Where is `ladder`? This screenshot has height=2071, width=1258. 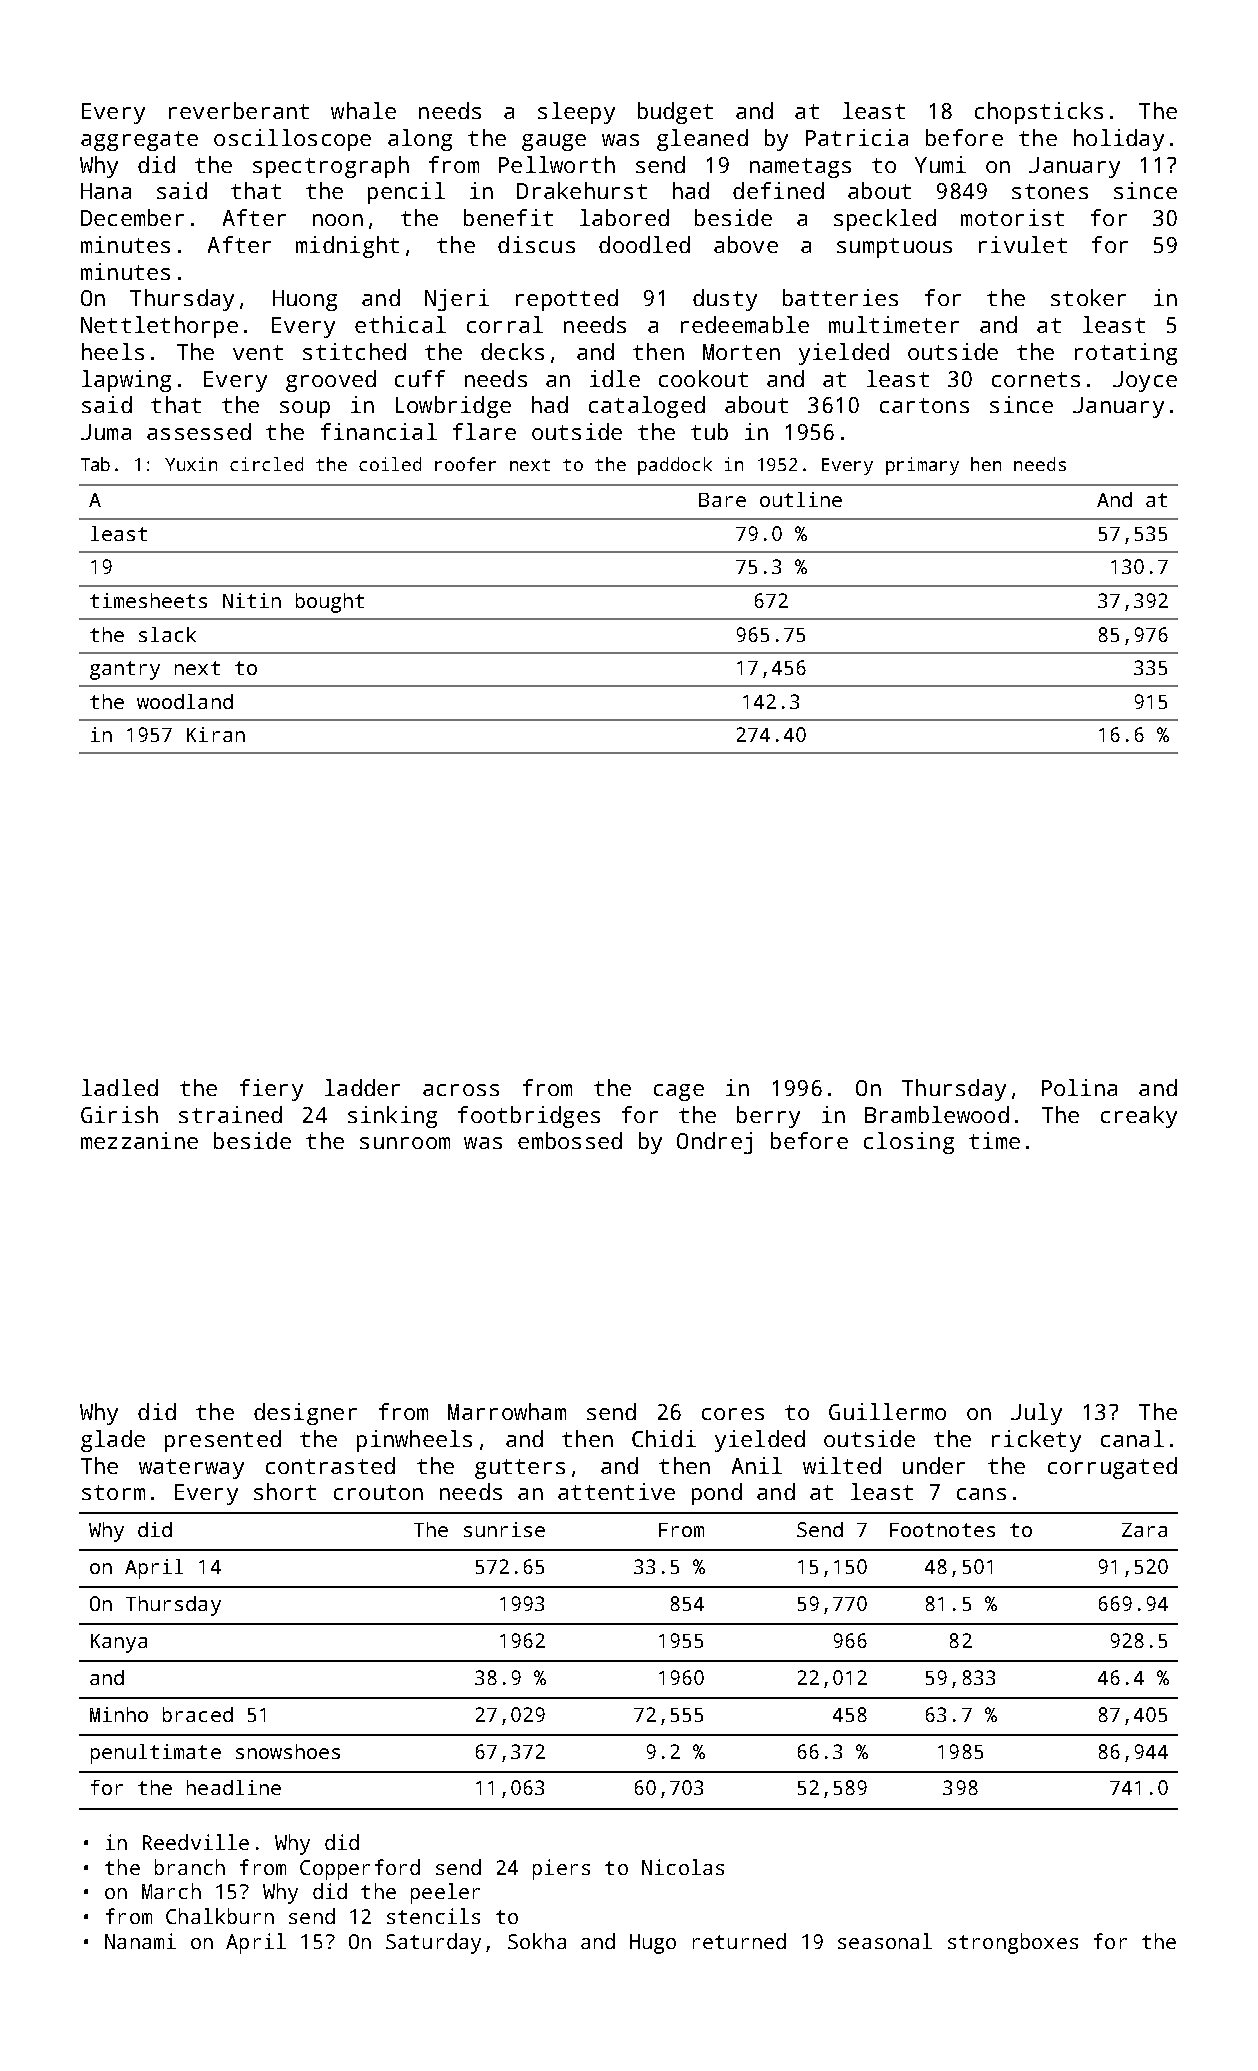
ladder is located at coordinates (362, 1087).
